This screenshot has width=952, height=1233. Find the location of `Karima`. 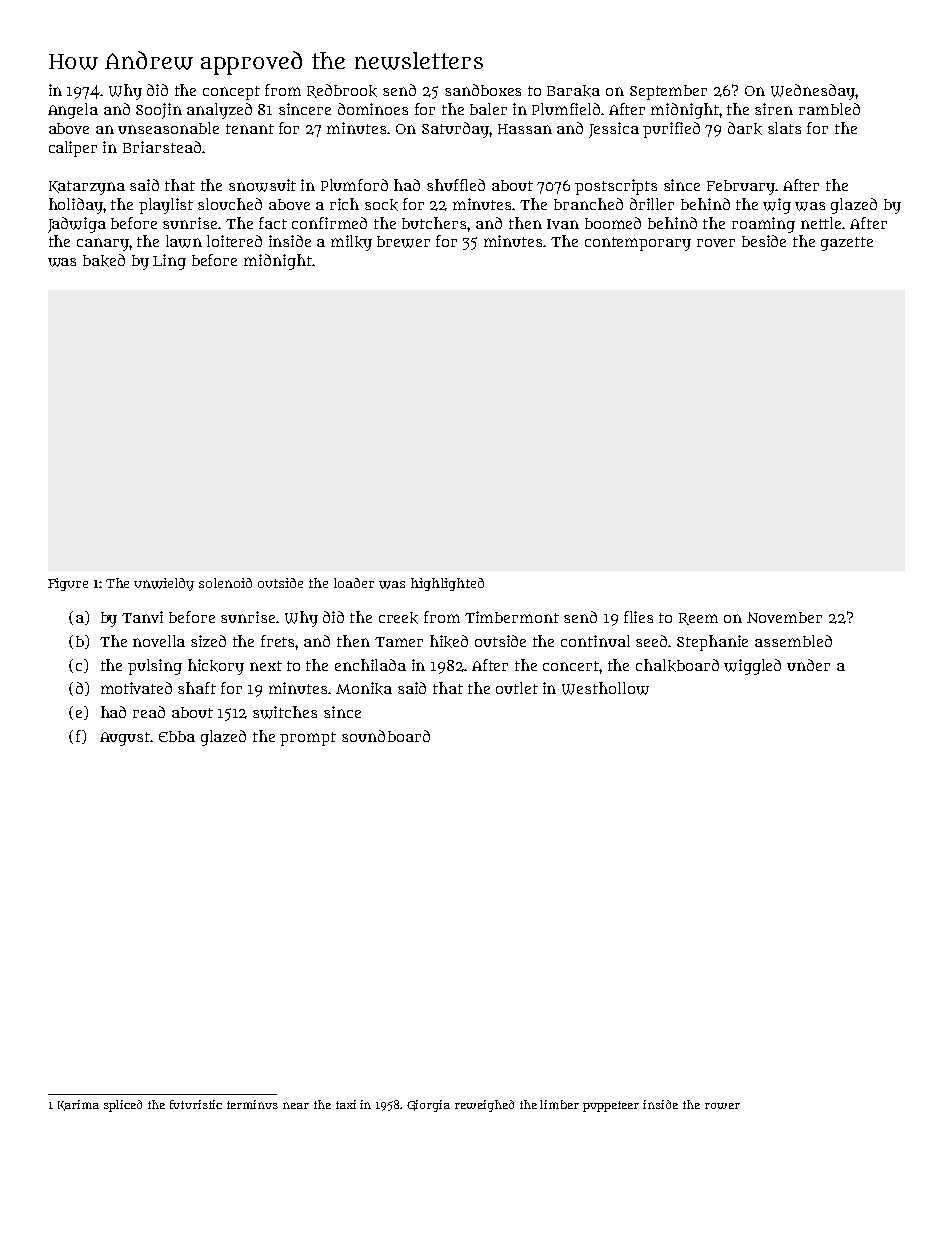

Karima is located at coordinates (78, 1105).
